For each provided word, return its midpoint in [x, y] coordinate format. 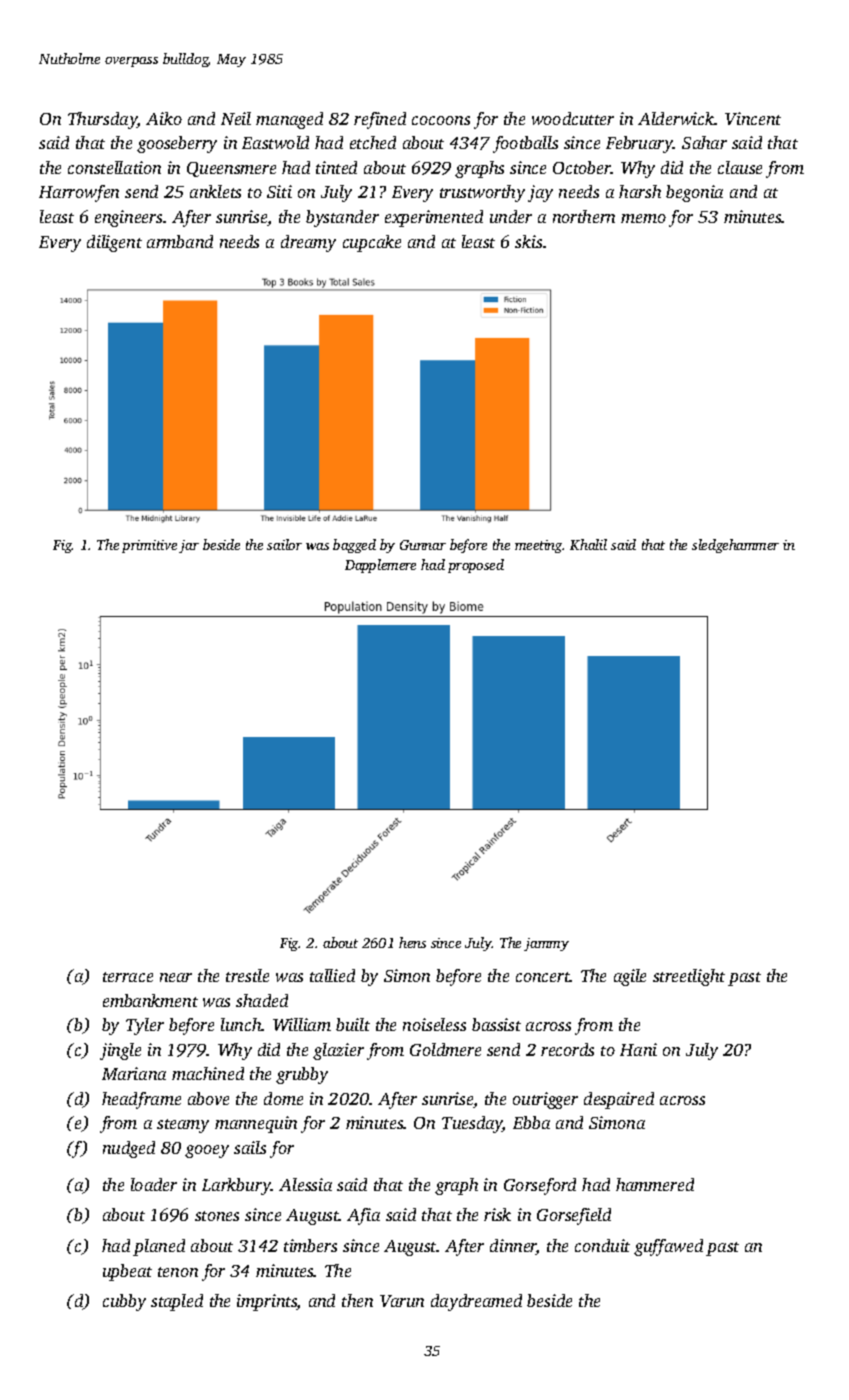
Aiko [164, 118]
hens [412, 942]
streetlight [689, 977]
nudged [129, 1149]
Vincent [753, 118]
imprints [267, 1302]
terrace [128, 977]
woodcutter [573, 118]
